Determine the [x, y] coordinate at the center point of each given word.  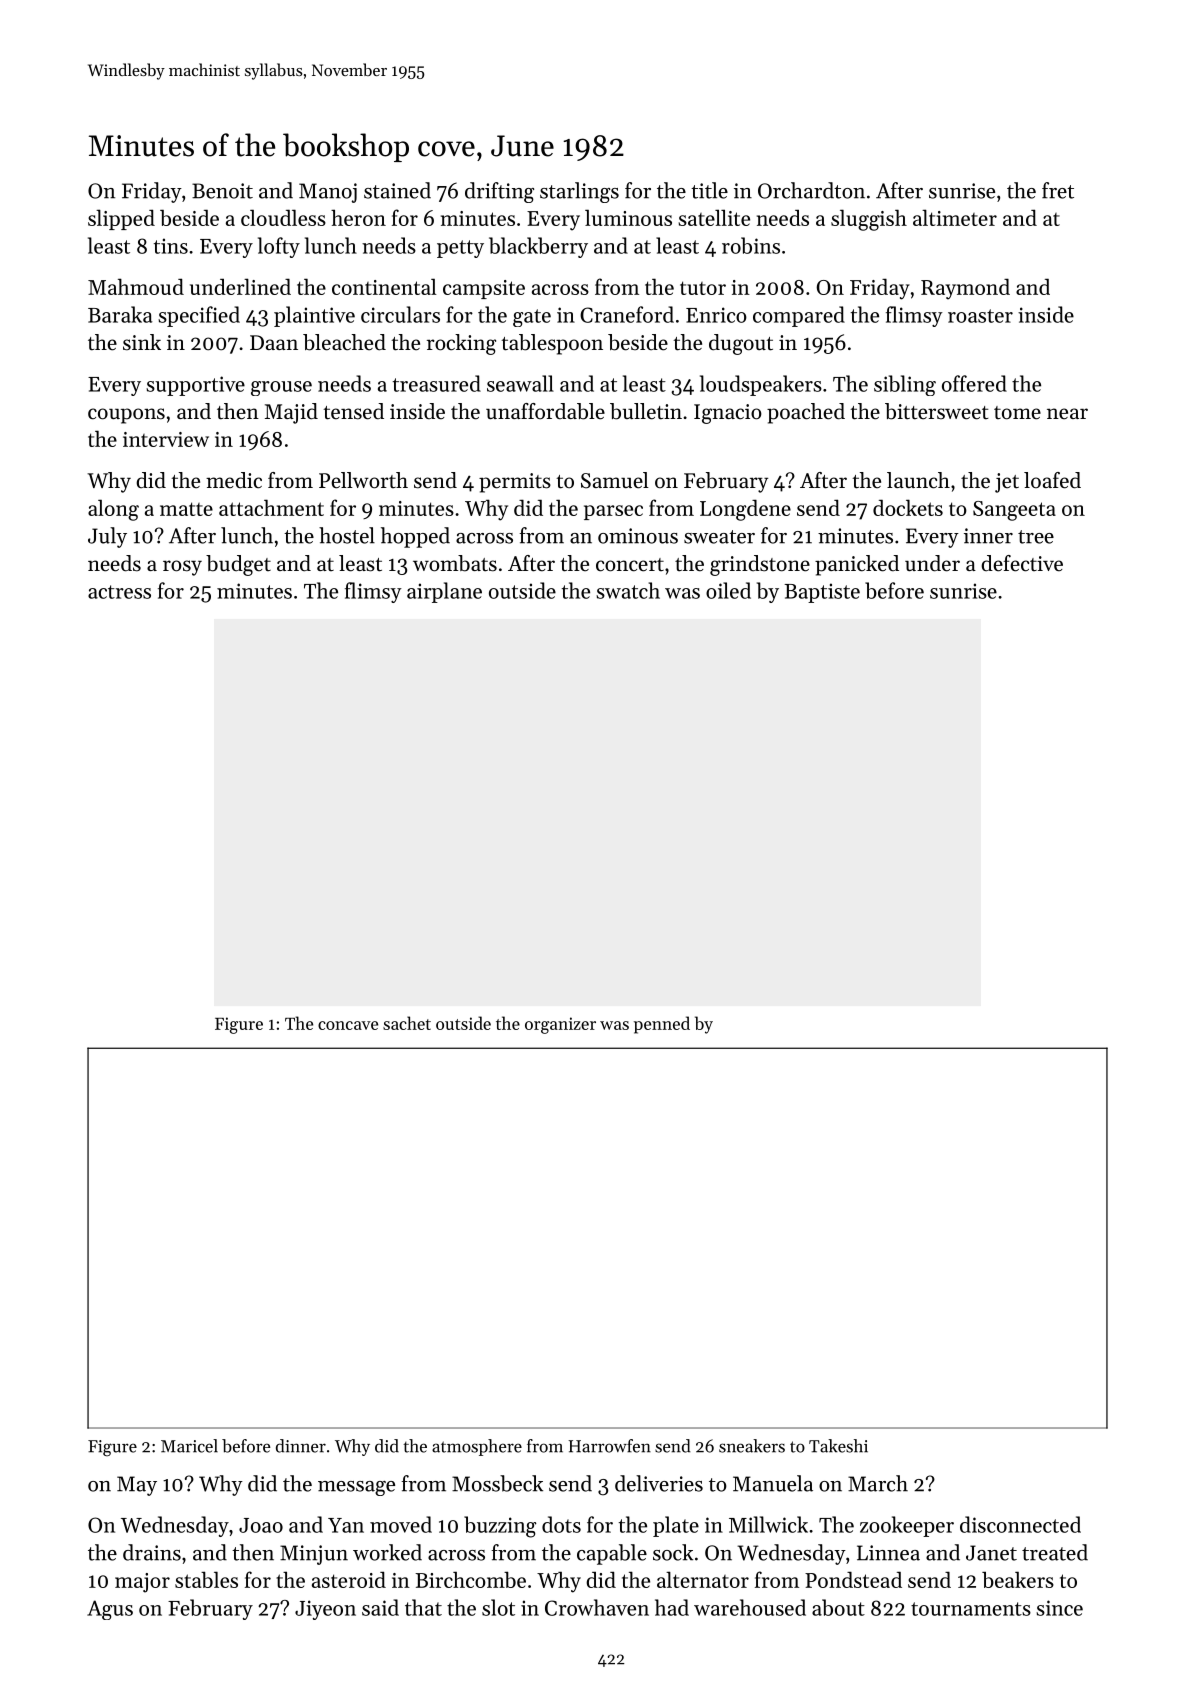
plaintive [314, 316]
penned [662, 1025]
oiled [728, 590]
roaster [980, 316]
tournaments [971, 1609]
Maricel [189, 1446]
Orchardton [811, 190]
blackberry [538, 247]
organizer [560, 1025]
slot [498, 1607]
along [113, 510]
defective [1022, 563]
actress [119, 592]
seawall [520, 383]
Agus [110, 1610]
